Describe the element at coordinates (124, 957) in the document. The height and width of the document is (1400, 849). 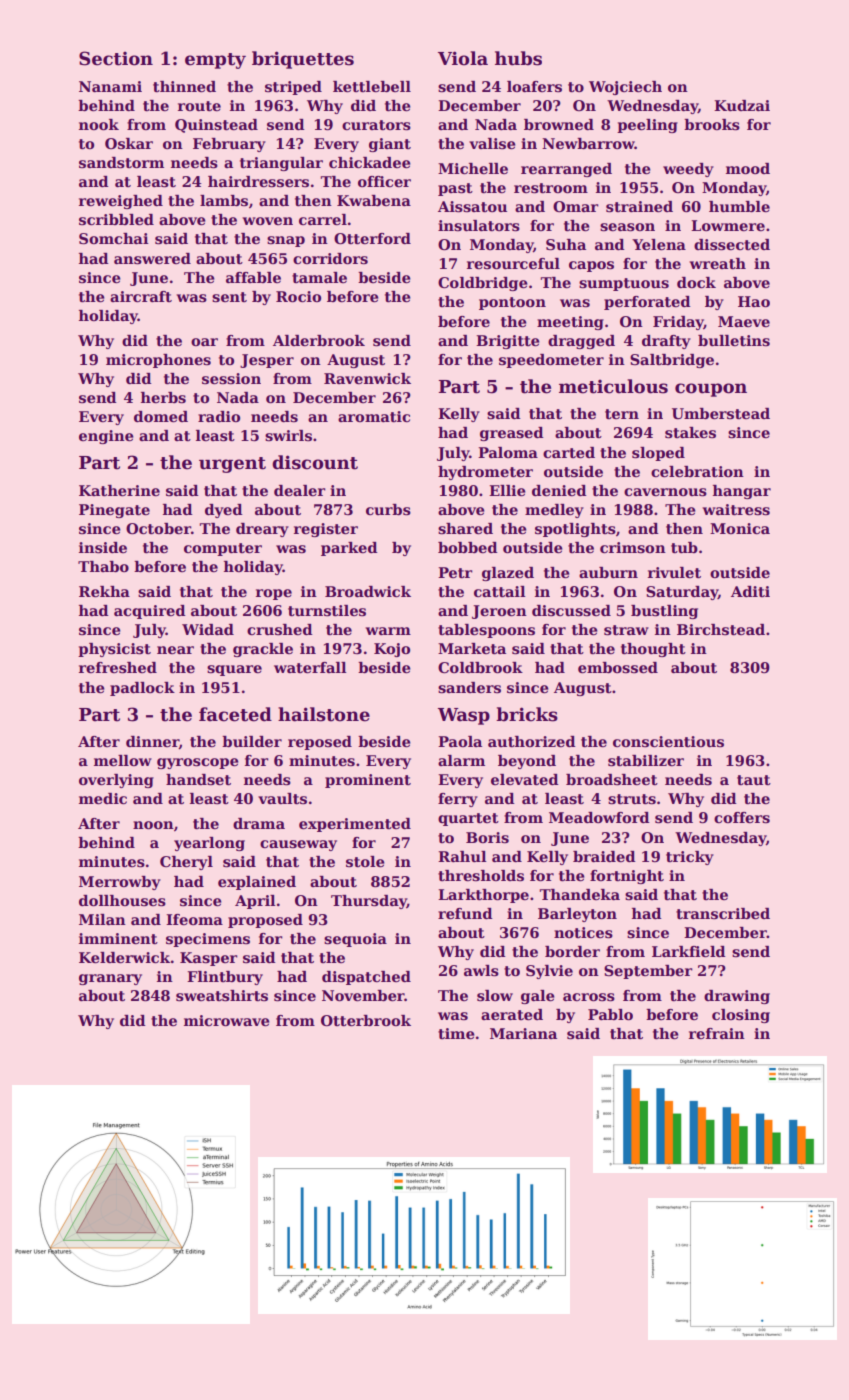
I see `Kelderwick` at that location.
